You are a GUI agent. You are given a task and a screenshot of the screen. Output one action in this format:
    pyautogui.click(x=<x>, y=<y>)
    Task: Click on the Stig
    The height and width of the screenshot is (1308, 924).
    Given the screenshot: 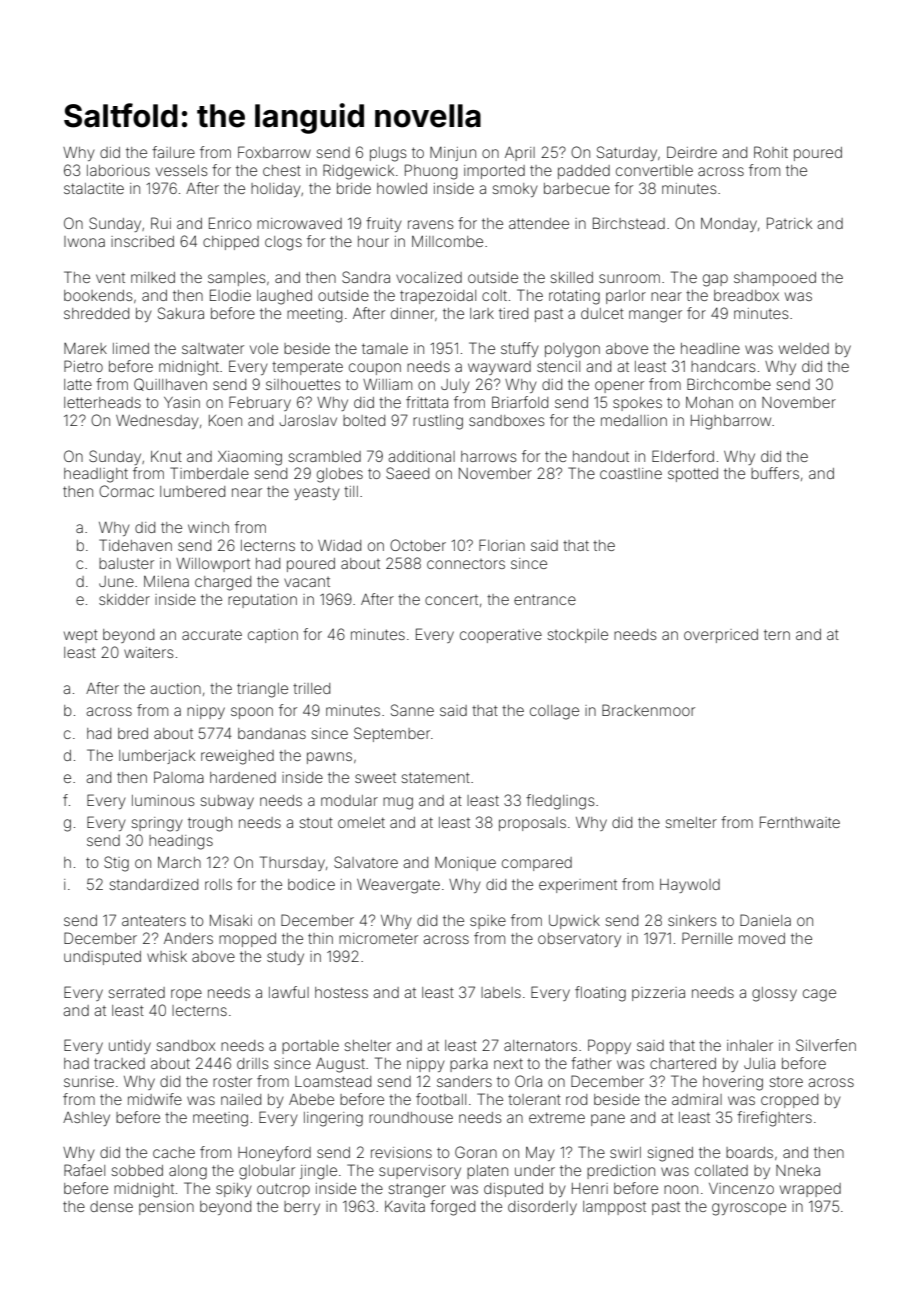 What is the action you would take?
    pyautogui.click(x=116, y=864)
